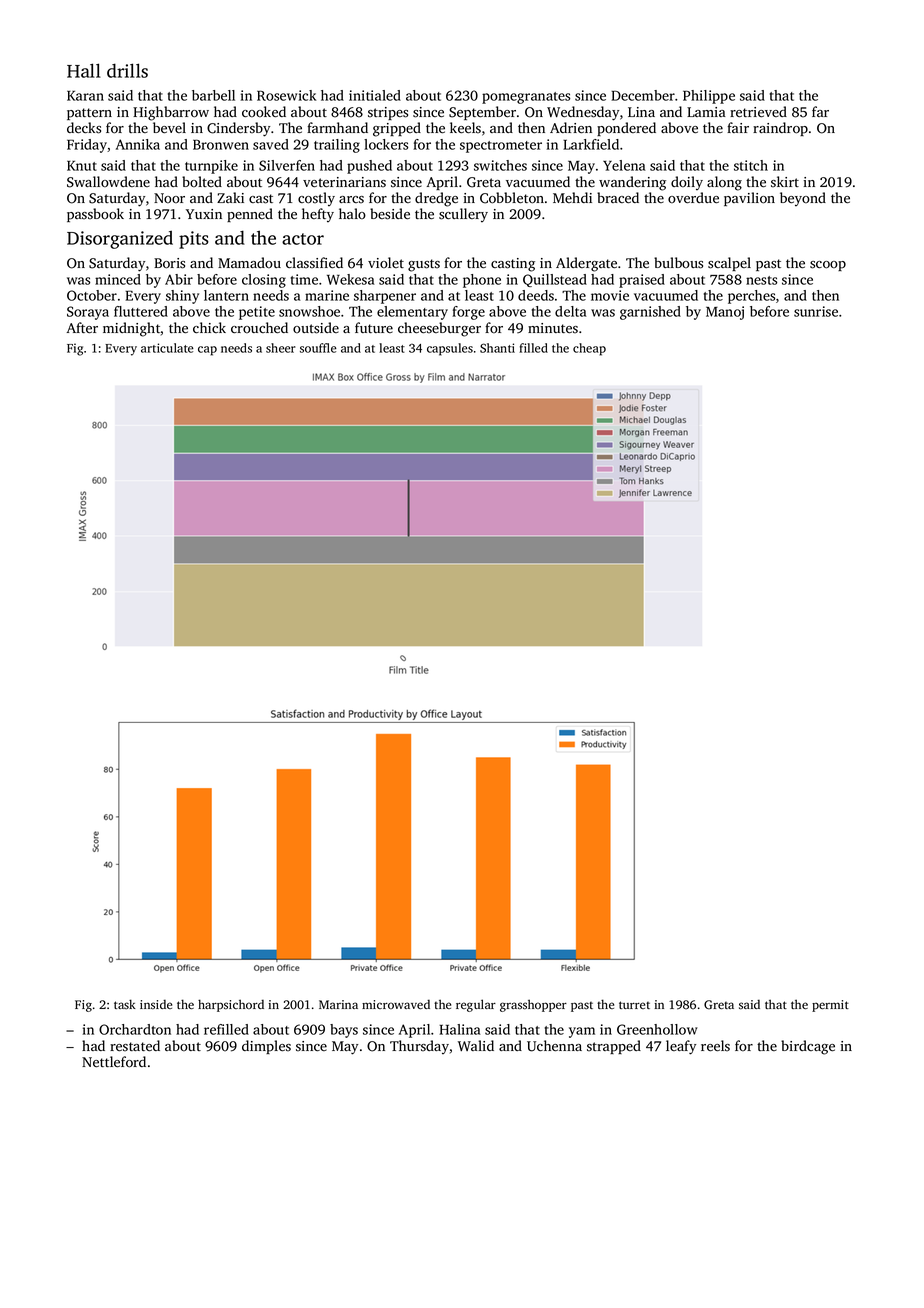  I want to click on drills, so click(127, 70).
